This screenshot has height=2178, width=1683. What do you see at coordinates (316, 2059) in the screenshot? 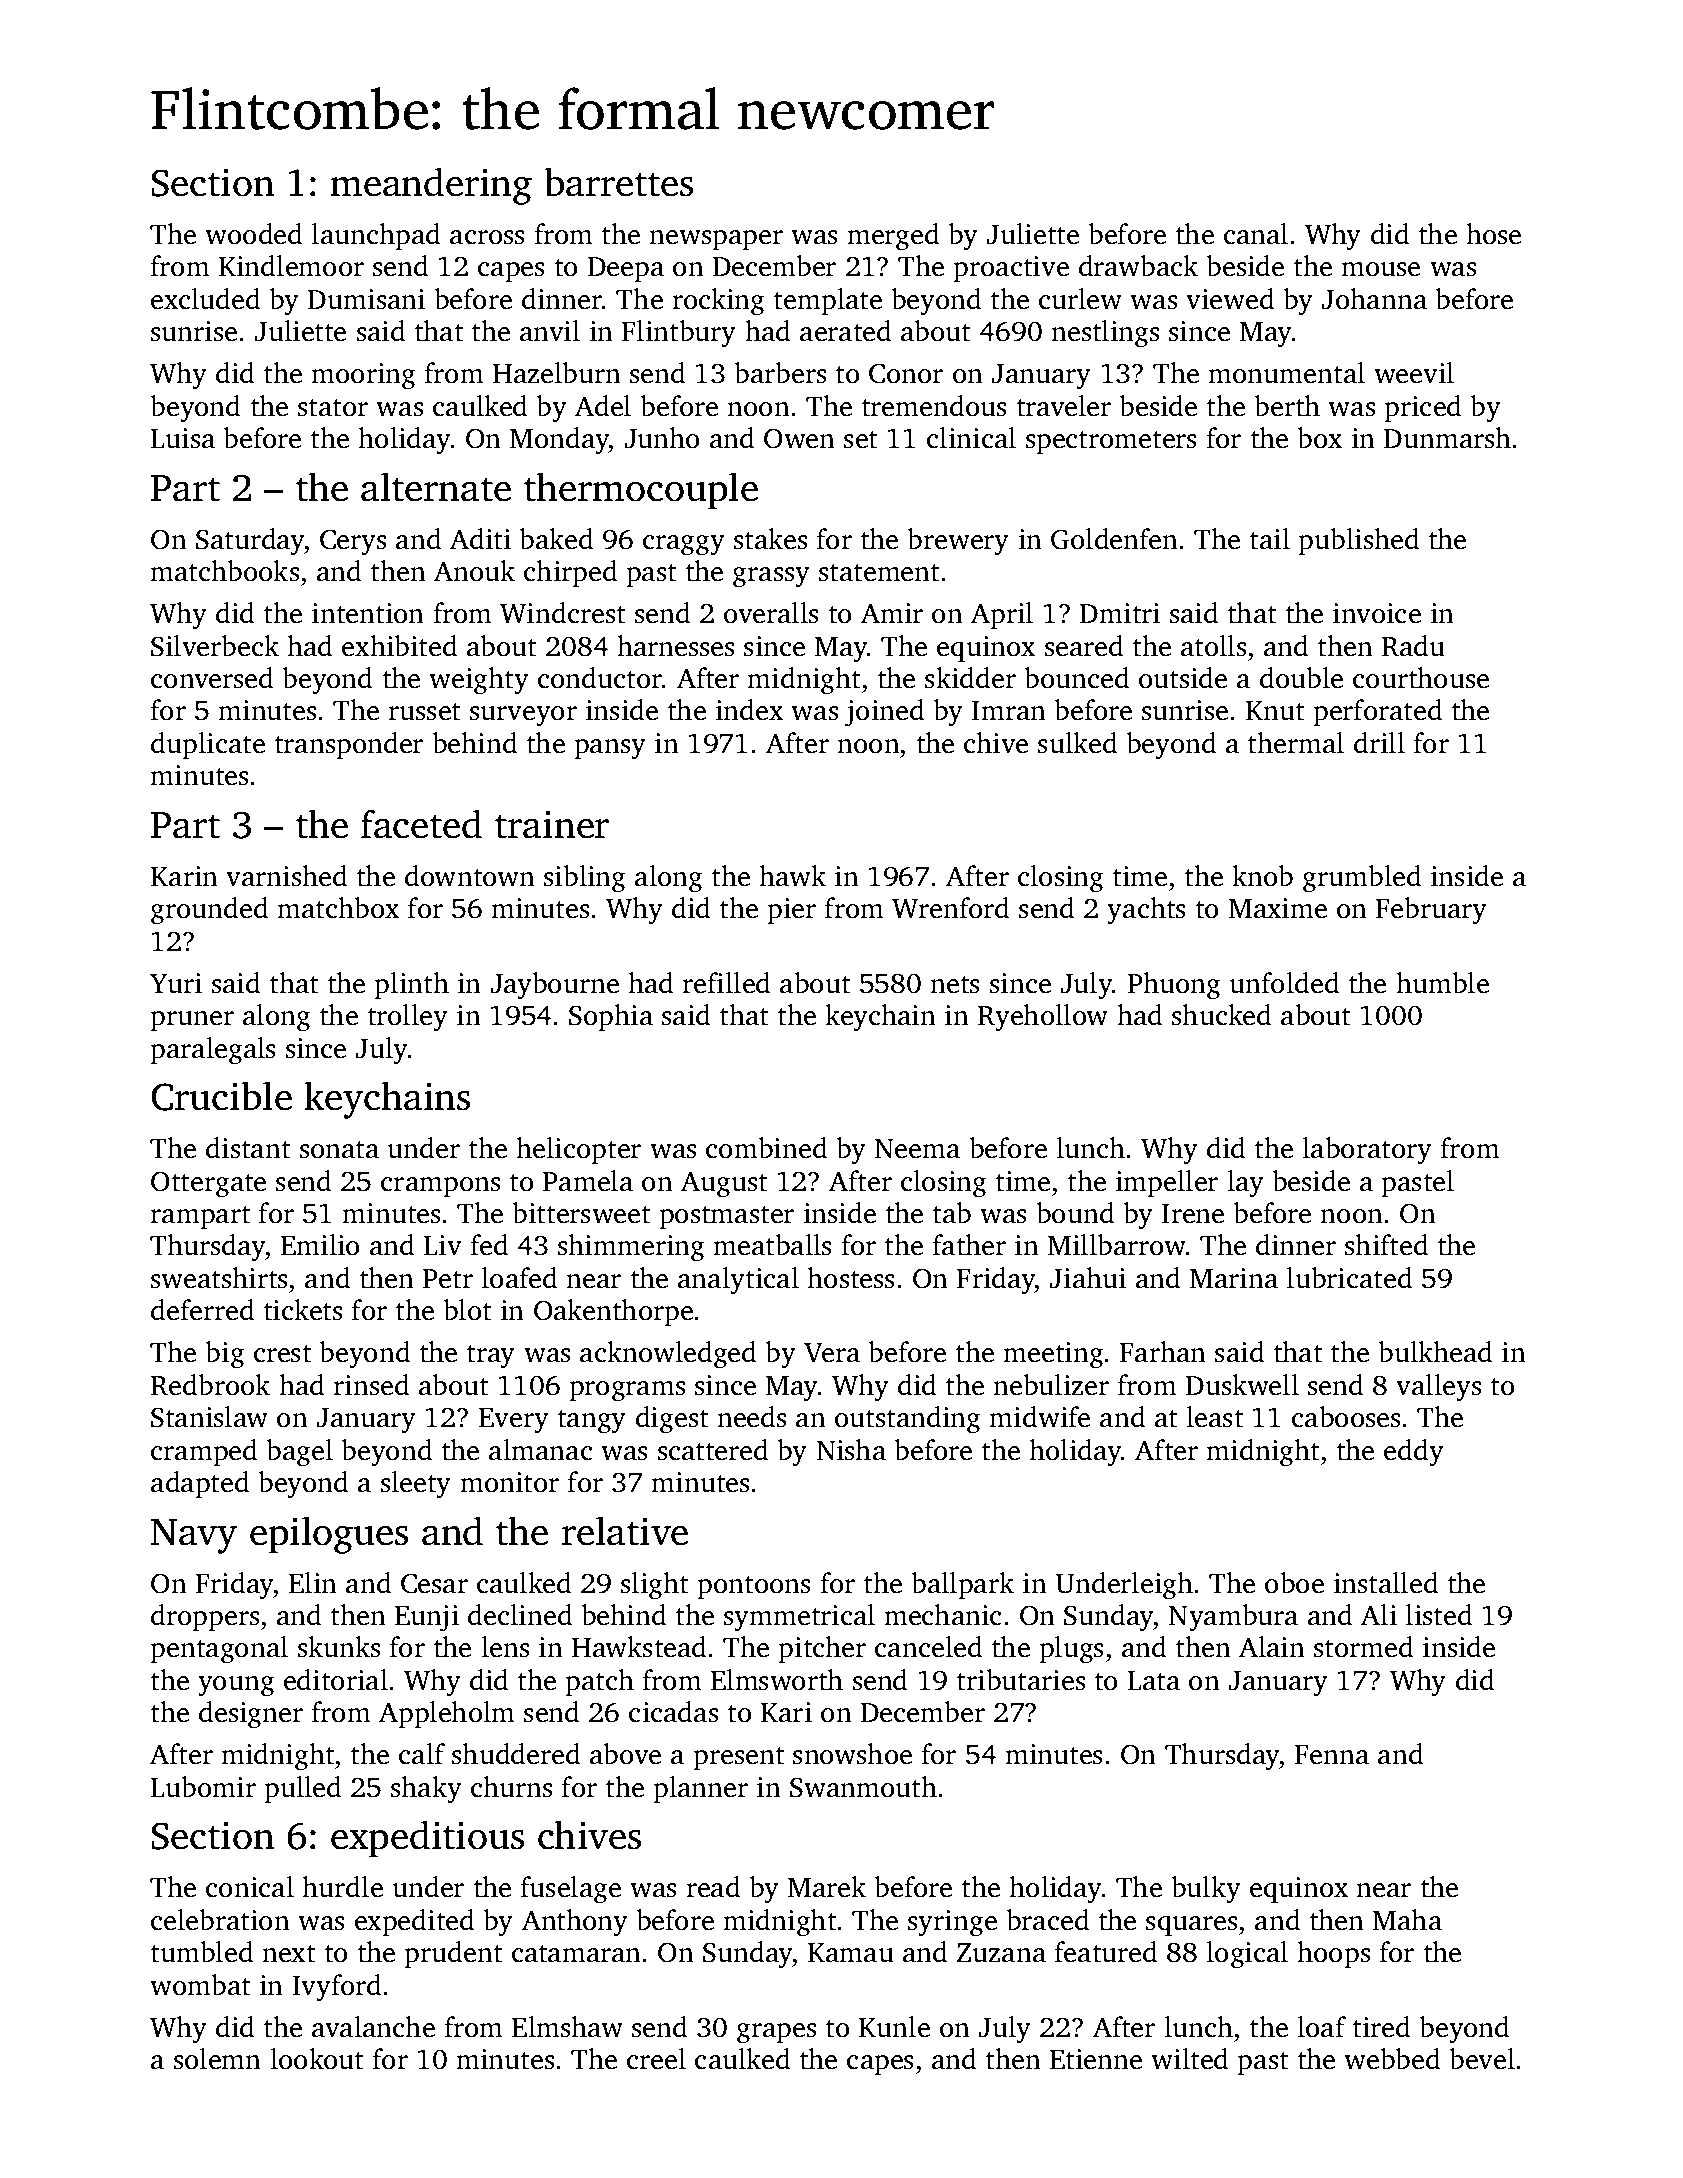
I see `lookout` at bounding box center [316, 2059].
